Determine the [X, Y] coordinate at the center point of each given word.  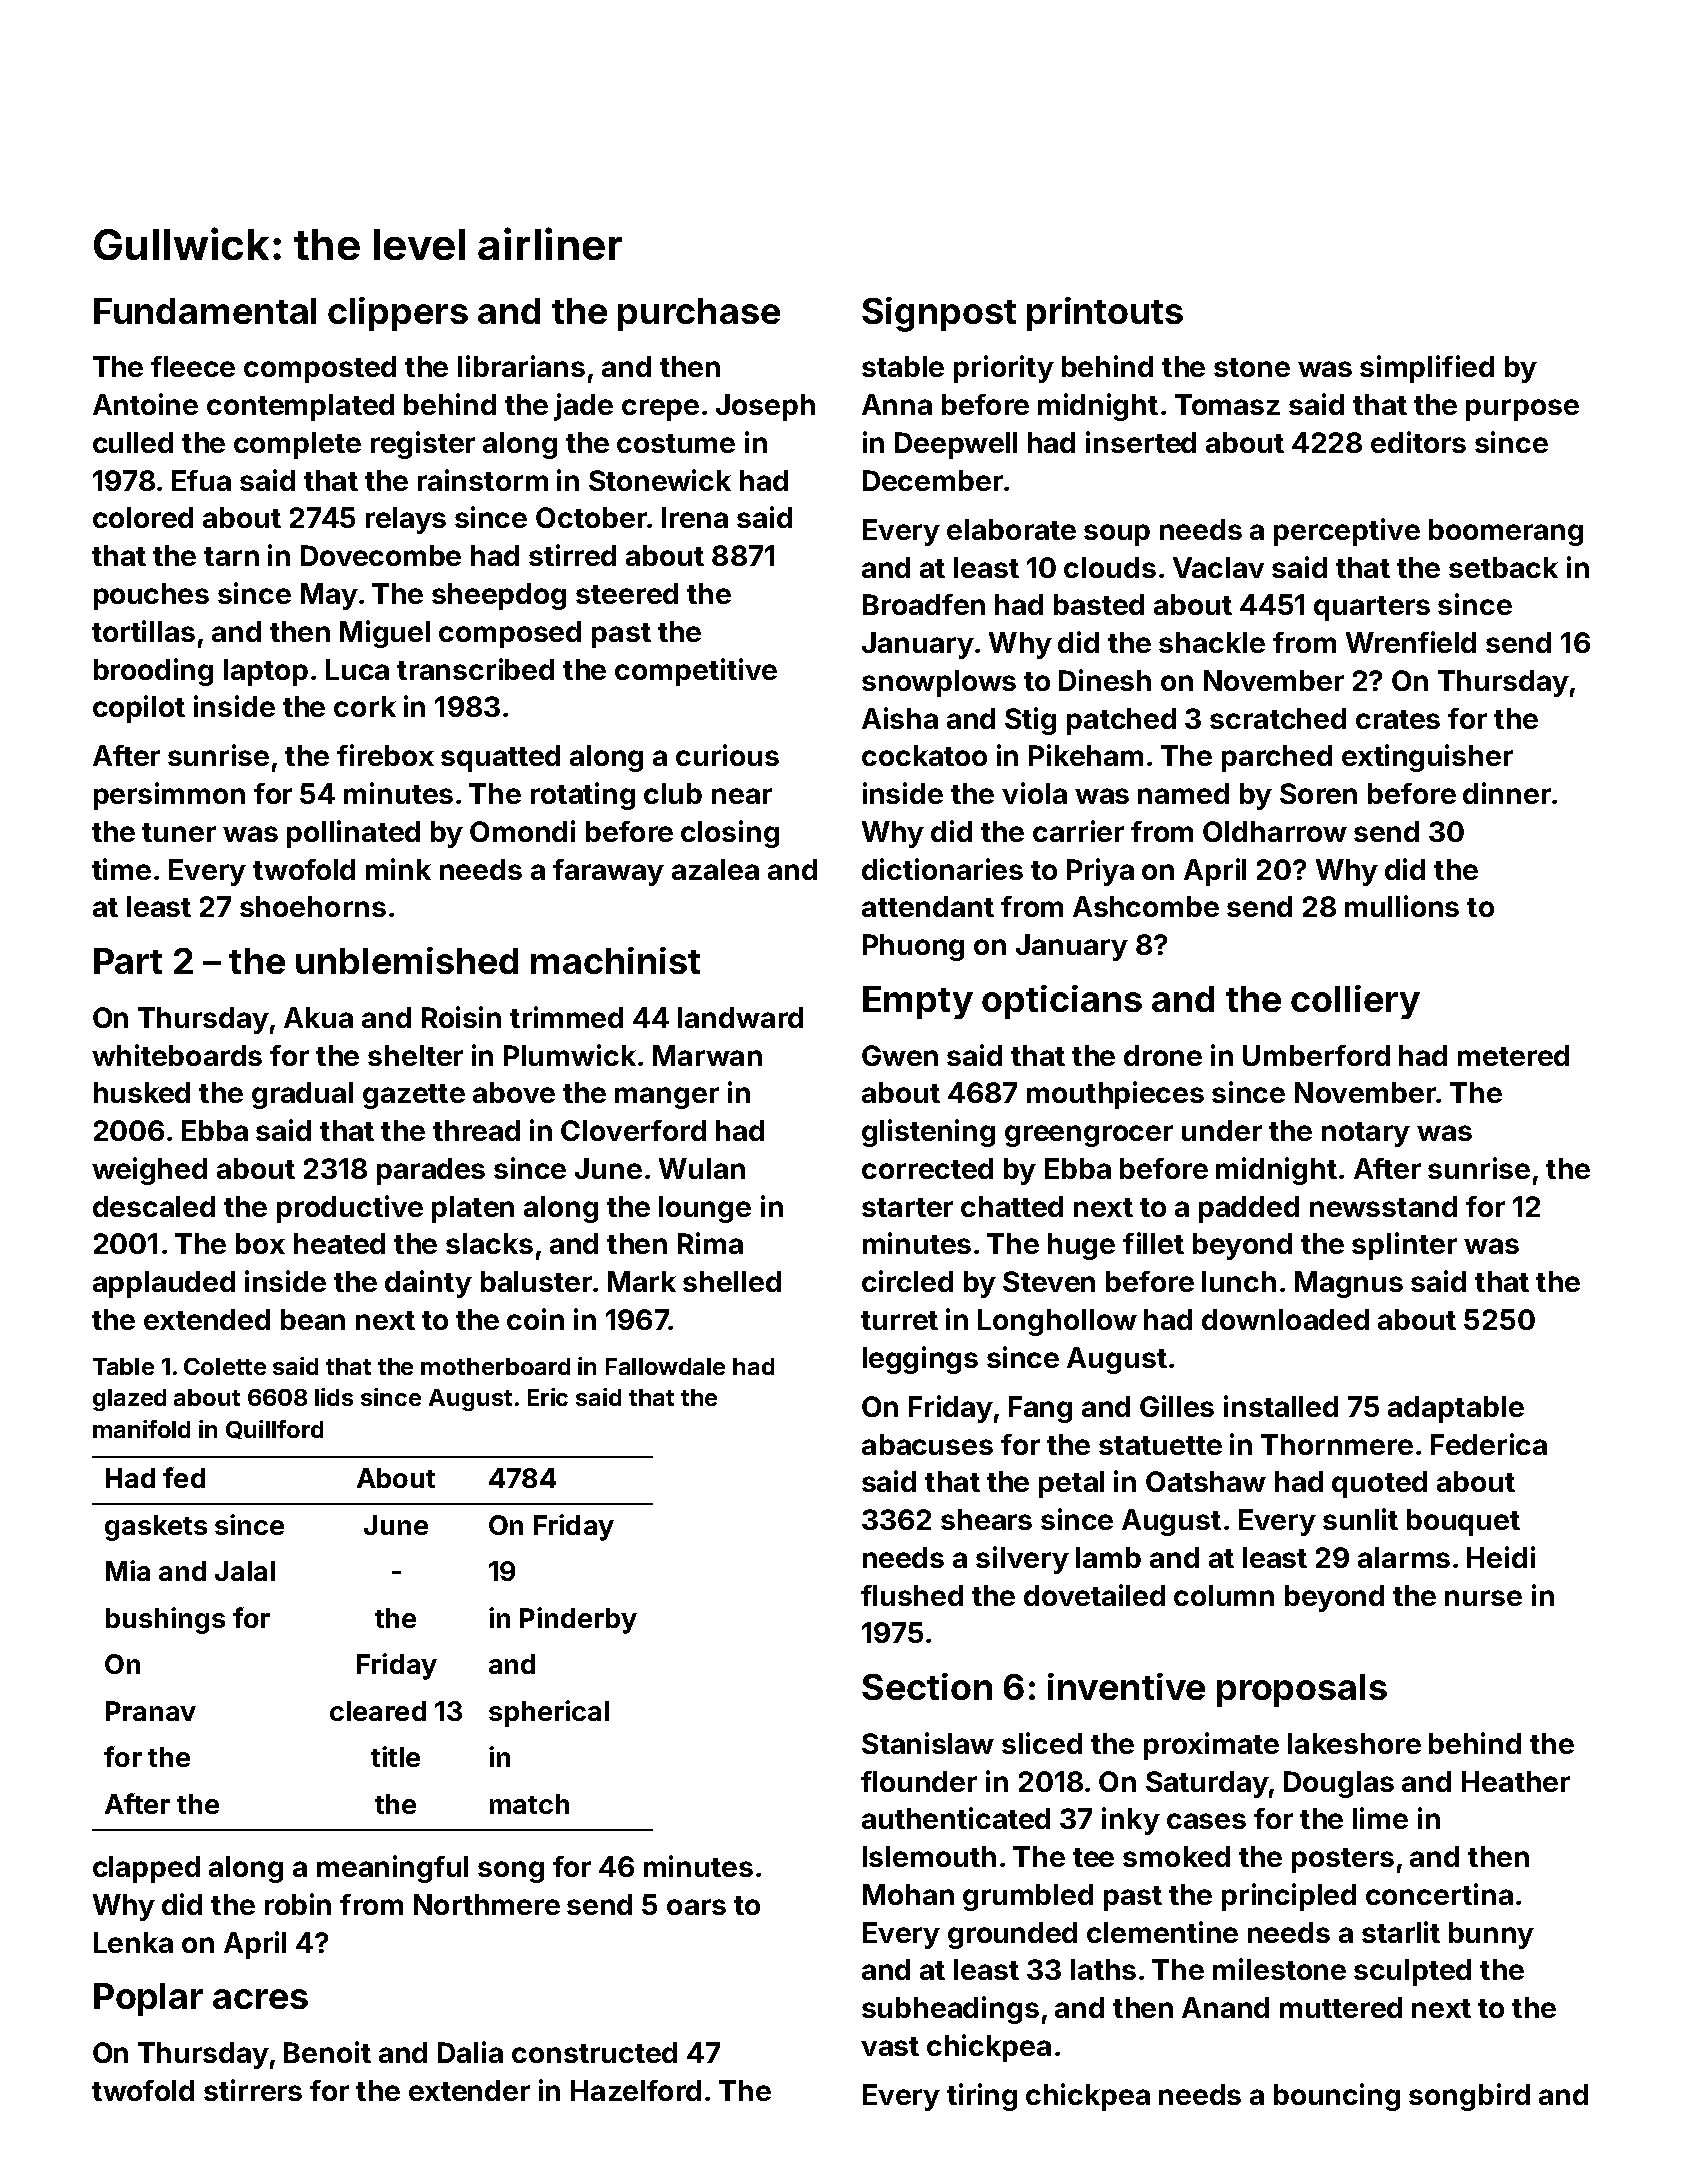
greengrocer [1089, 1136]
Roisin [461, 1017]
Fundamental [205, 311]
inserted [1141, 442]
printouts [1105, 314]
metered [1513, 1055]
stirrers [253, 2090]
